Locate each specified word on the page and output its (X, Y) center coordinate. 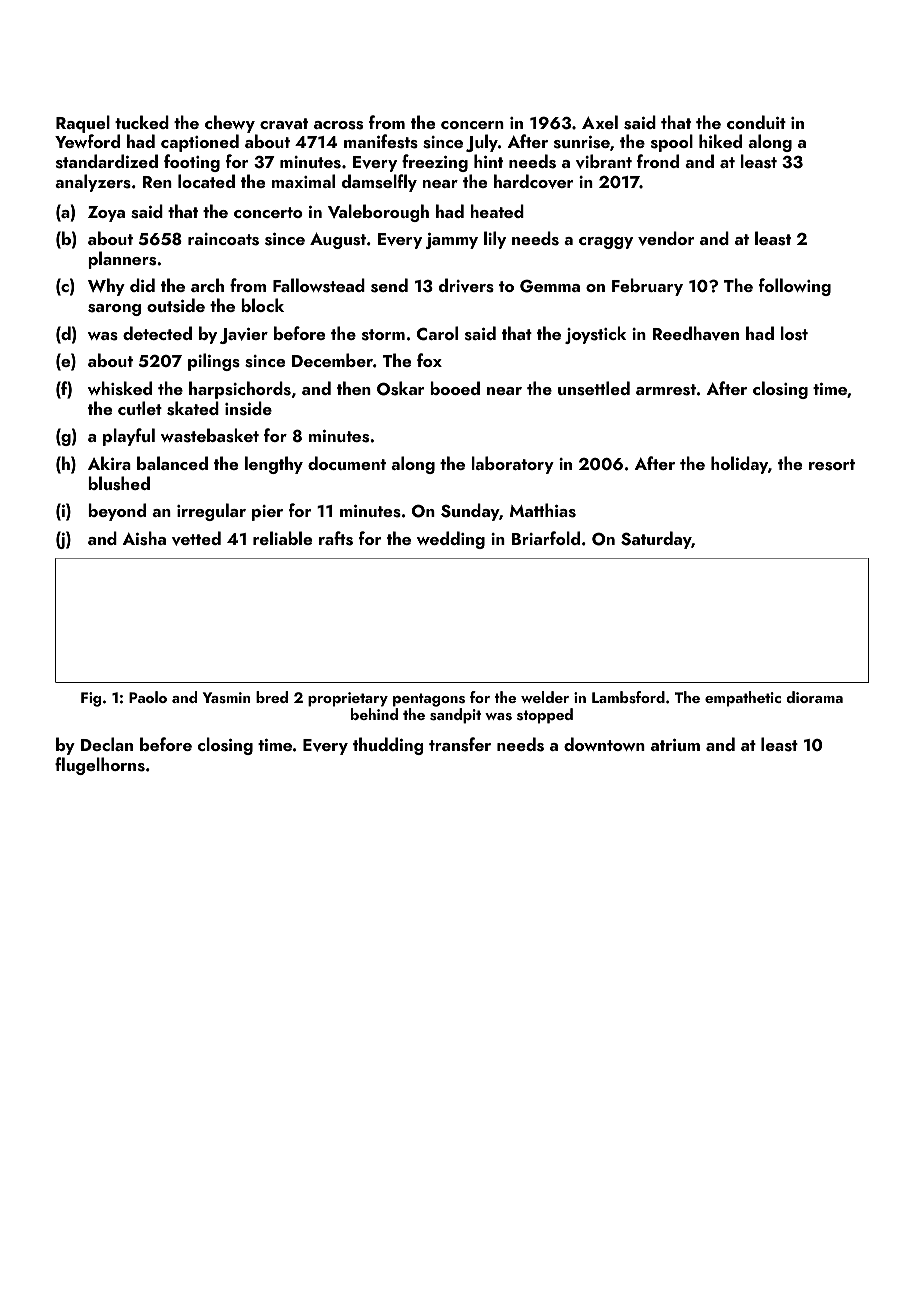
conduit (756, 122)
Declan (107, 744)
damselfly (379, 183)
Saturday (656, 540)
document (347, 463)
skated (193, 408)
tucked (142, 122)
